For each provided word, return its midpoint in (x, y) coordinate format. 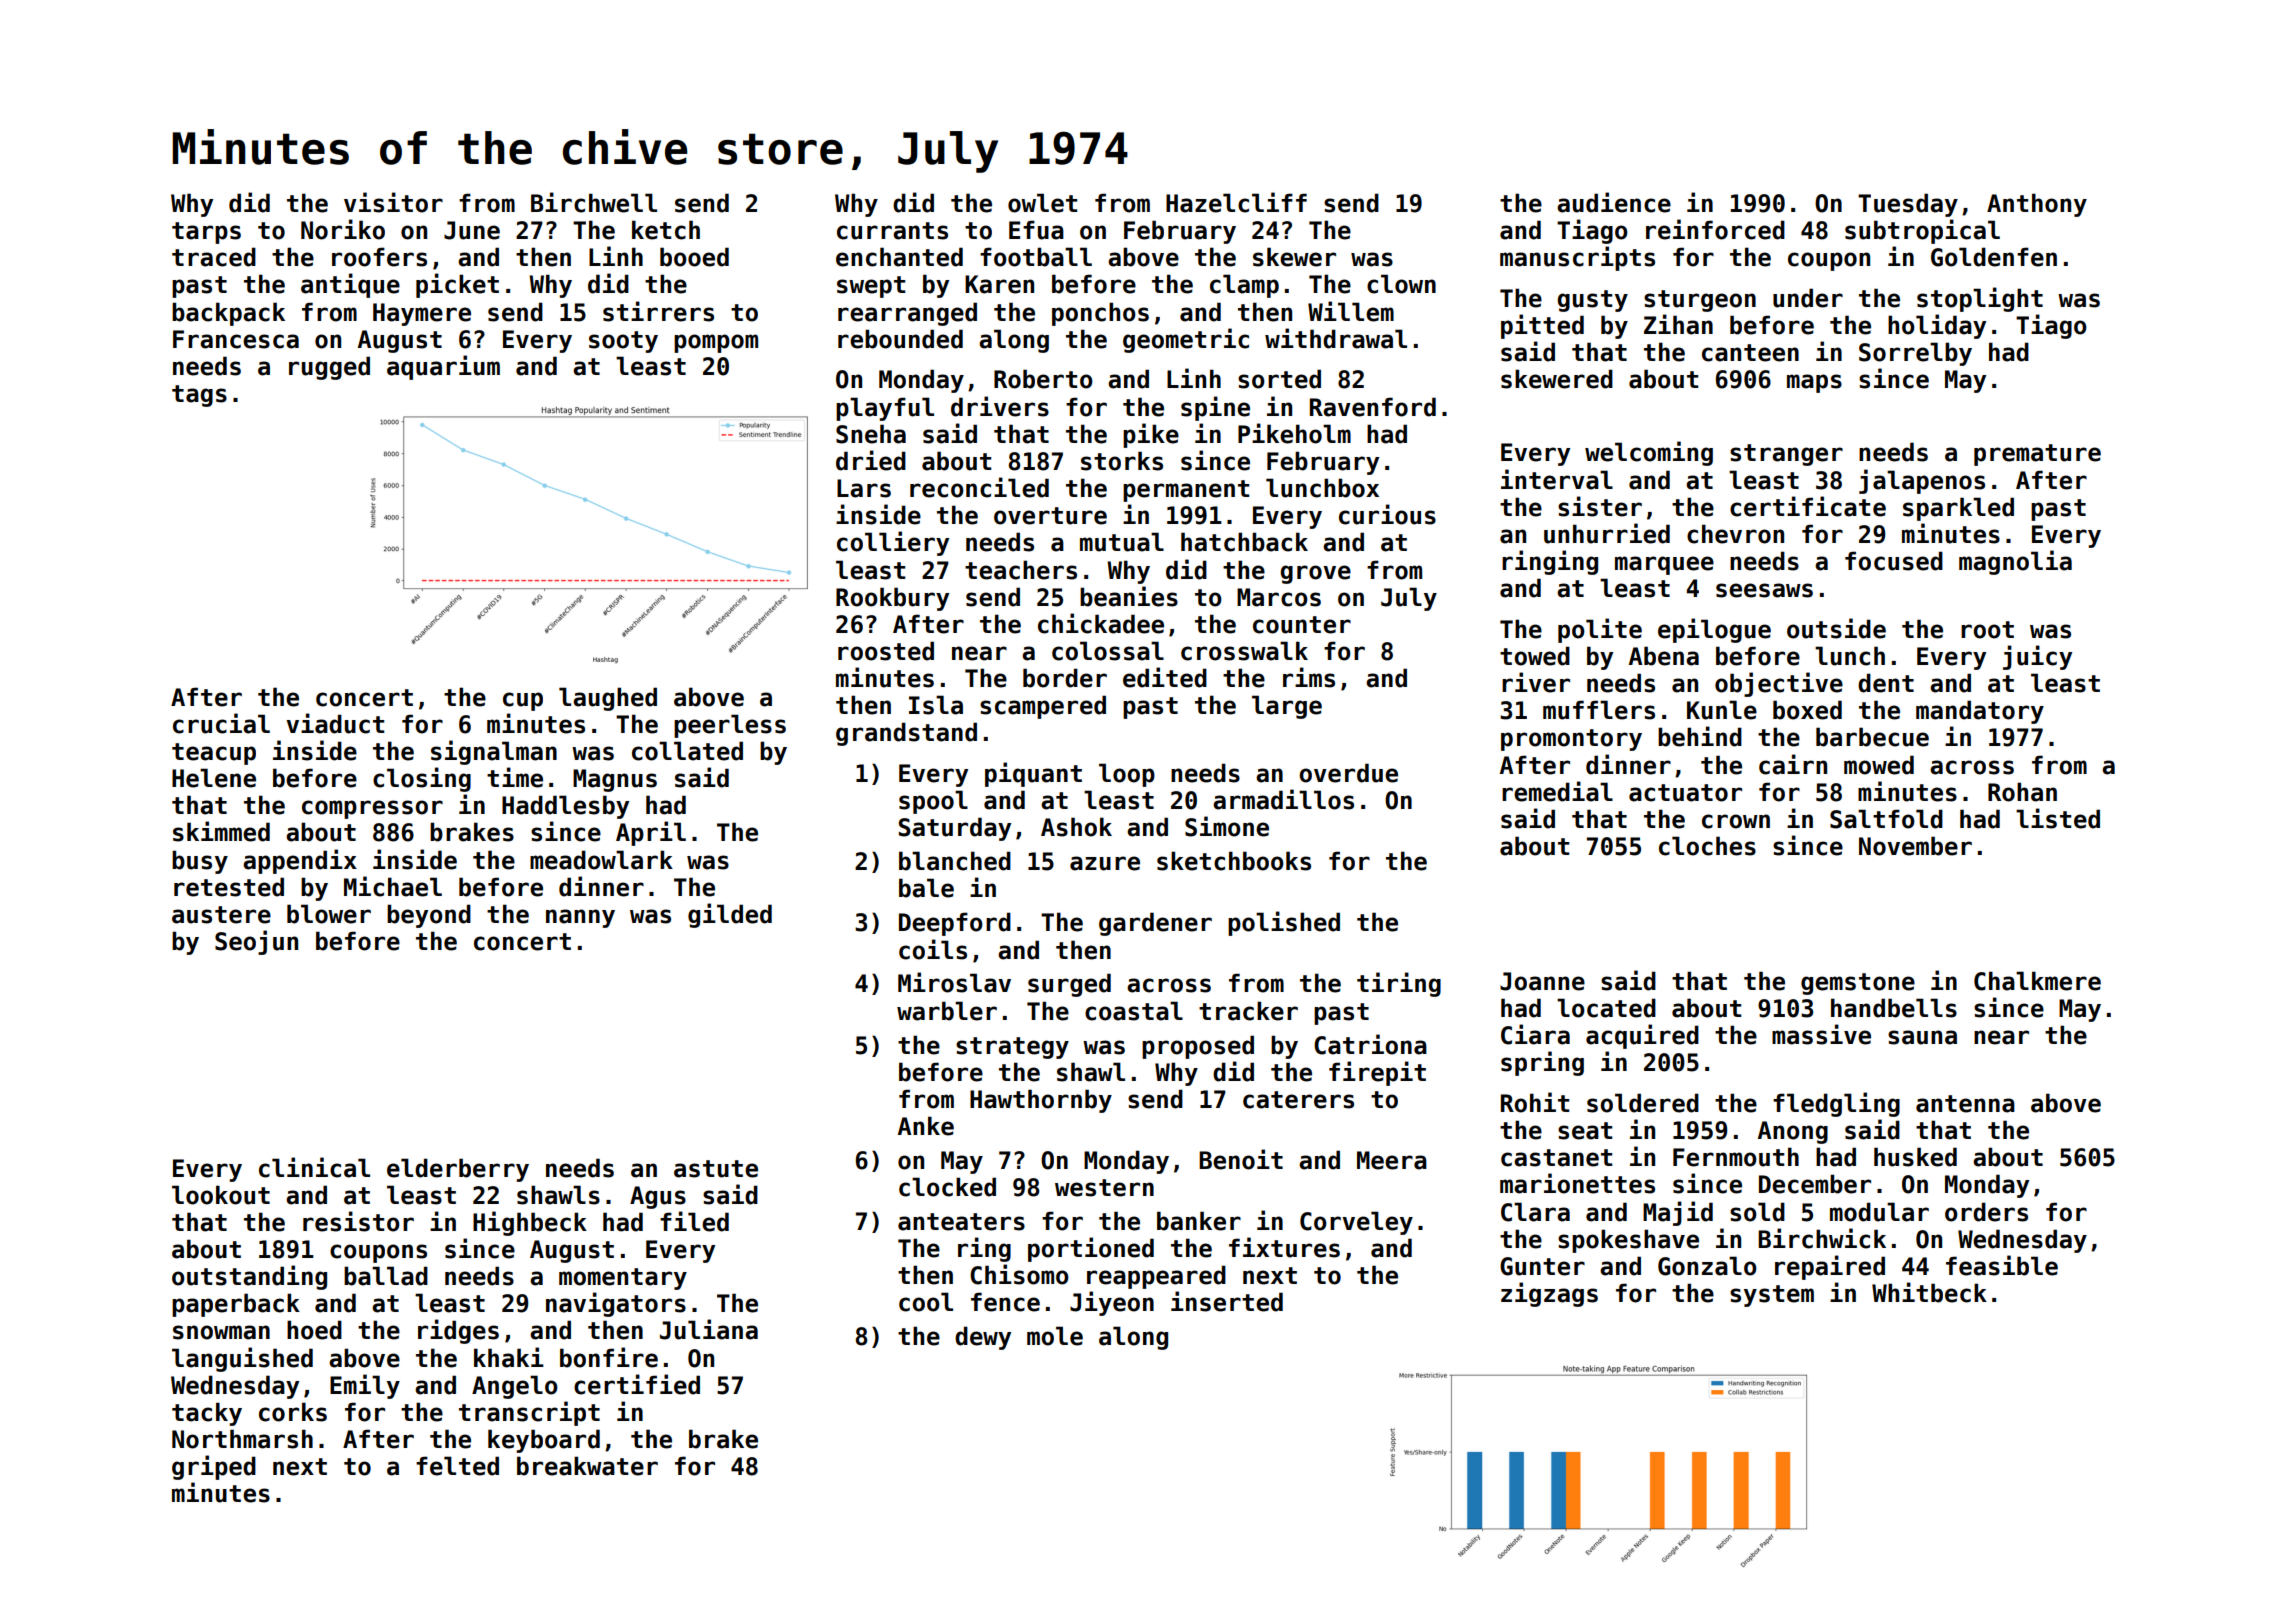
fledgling (1836, 1104)
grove (1315, 574)
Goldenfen (1994, 257)
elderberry (458, 1170)
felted (457, 1466)
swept (871, 287)
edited (1165, 677)
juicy (2037, 657)
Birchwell (594, 202)
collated (687, 751)
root (1987, 630)
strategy (1012, 1048)
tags (199, 396)
